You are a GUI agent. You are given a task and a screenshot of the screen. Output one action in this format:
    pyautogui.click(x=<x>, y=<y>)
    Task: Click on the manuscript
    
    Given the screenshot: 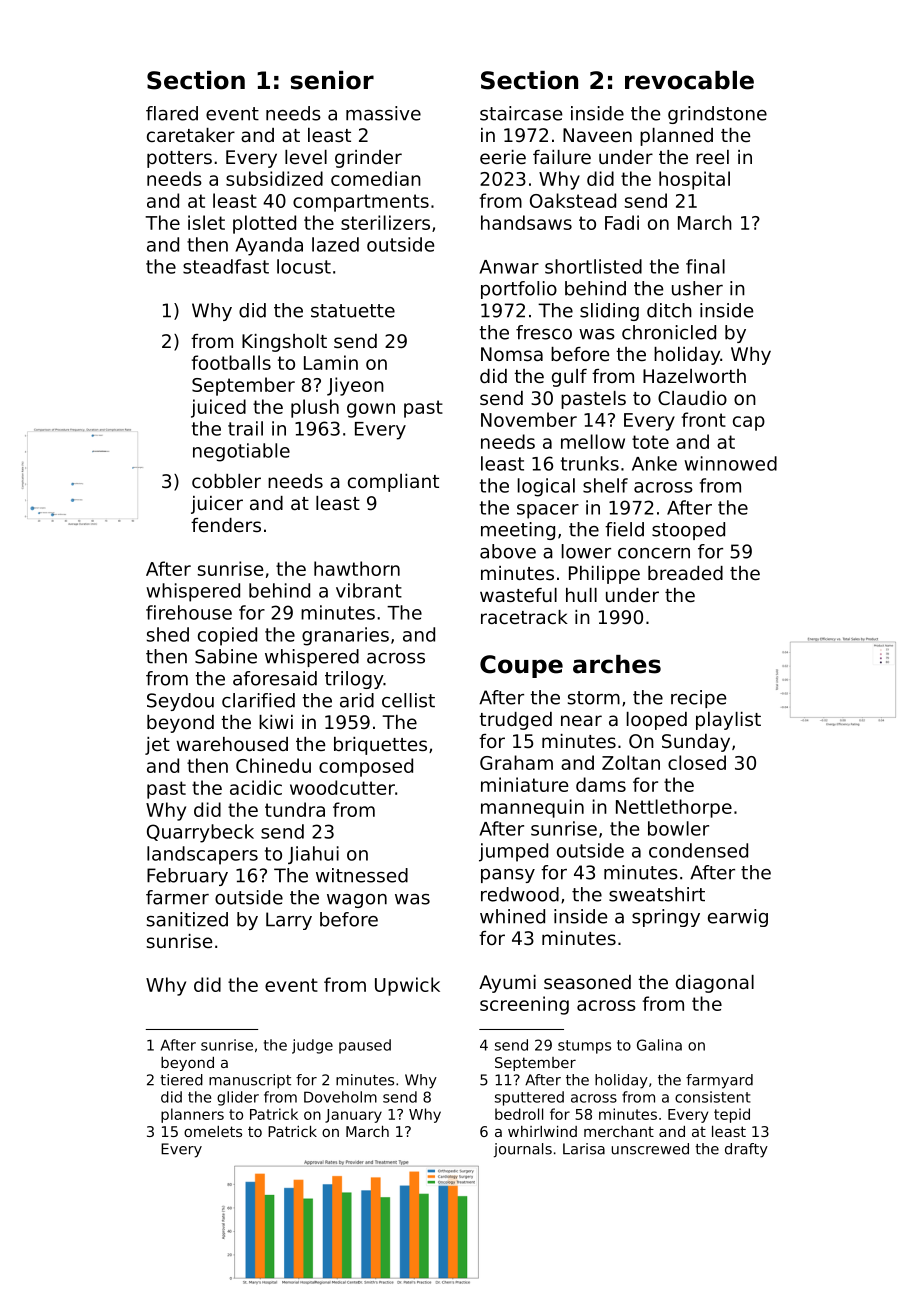 What is the action you would take?
    pyautogui.click(x=250, y=1081)
